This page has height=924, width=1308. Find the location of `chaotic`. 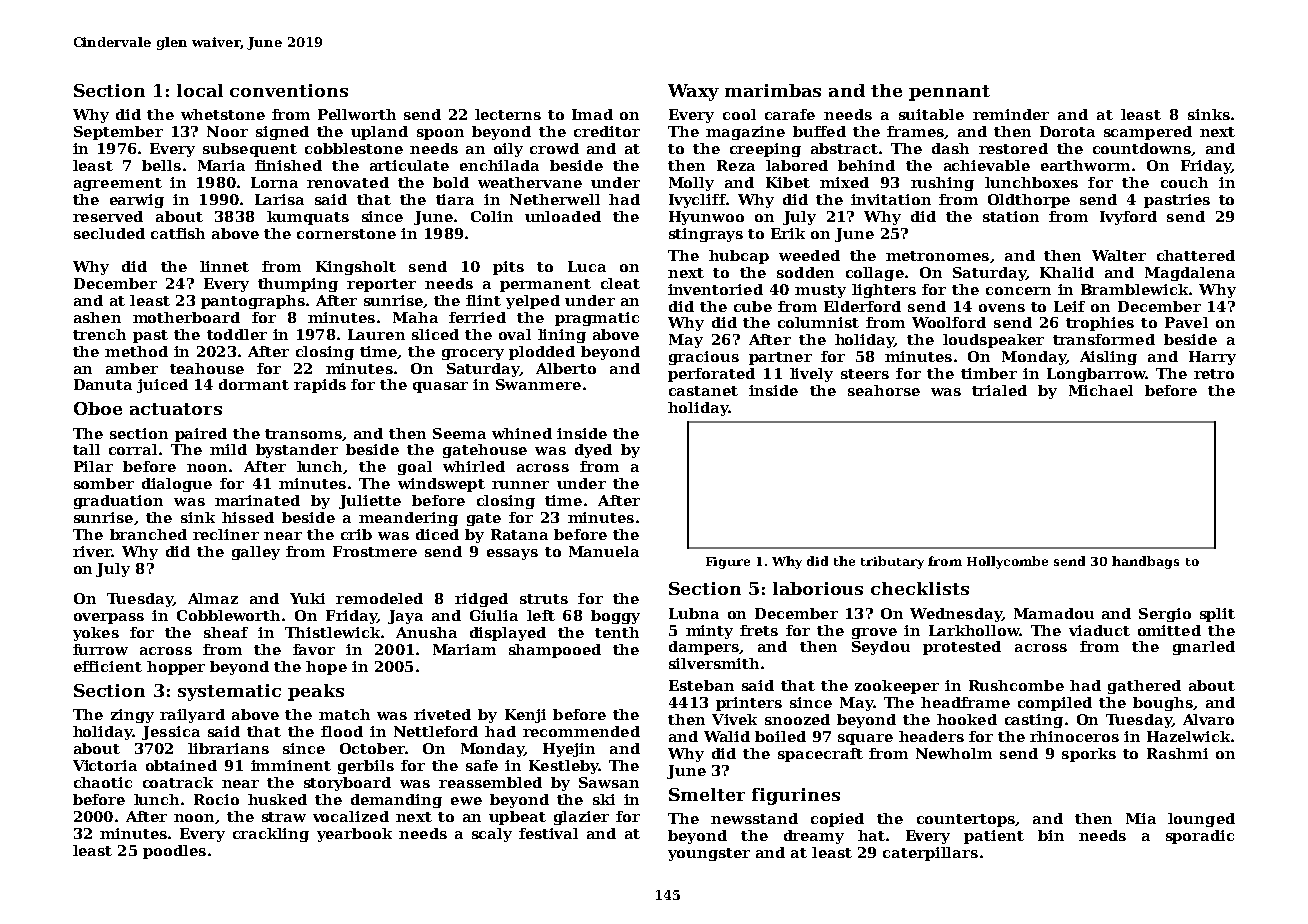

chaotic is located at coordinates (103, 782).
